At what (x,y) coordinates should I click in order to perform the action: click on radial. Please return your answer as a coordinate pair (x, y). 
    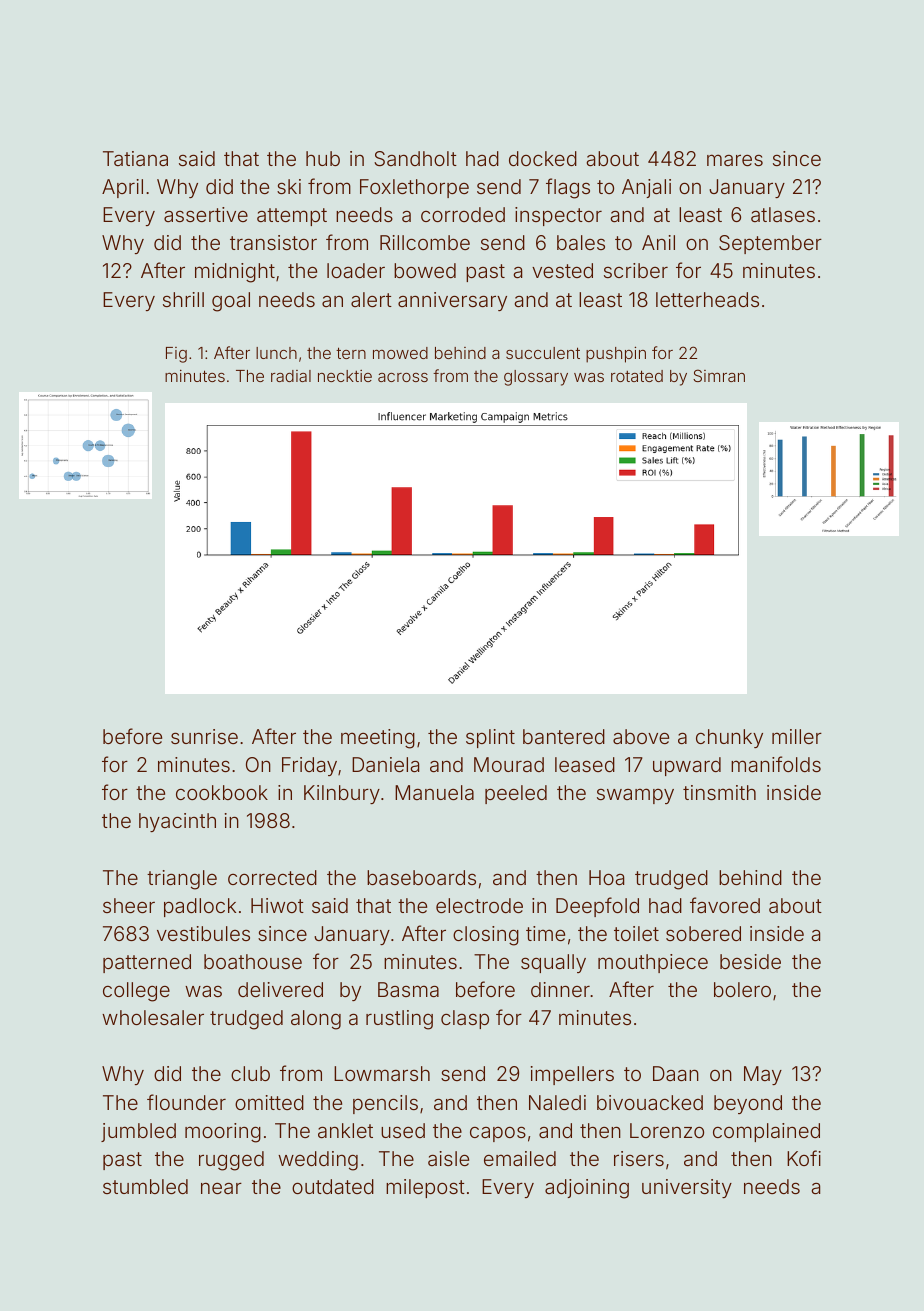
    Looking at the image, I should click on (291, 376).
